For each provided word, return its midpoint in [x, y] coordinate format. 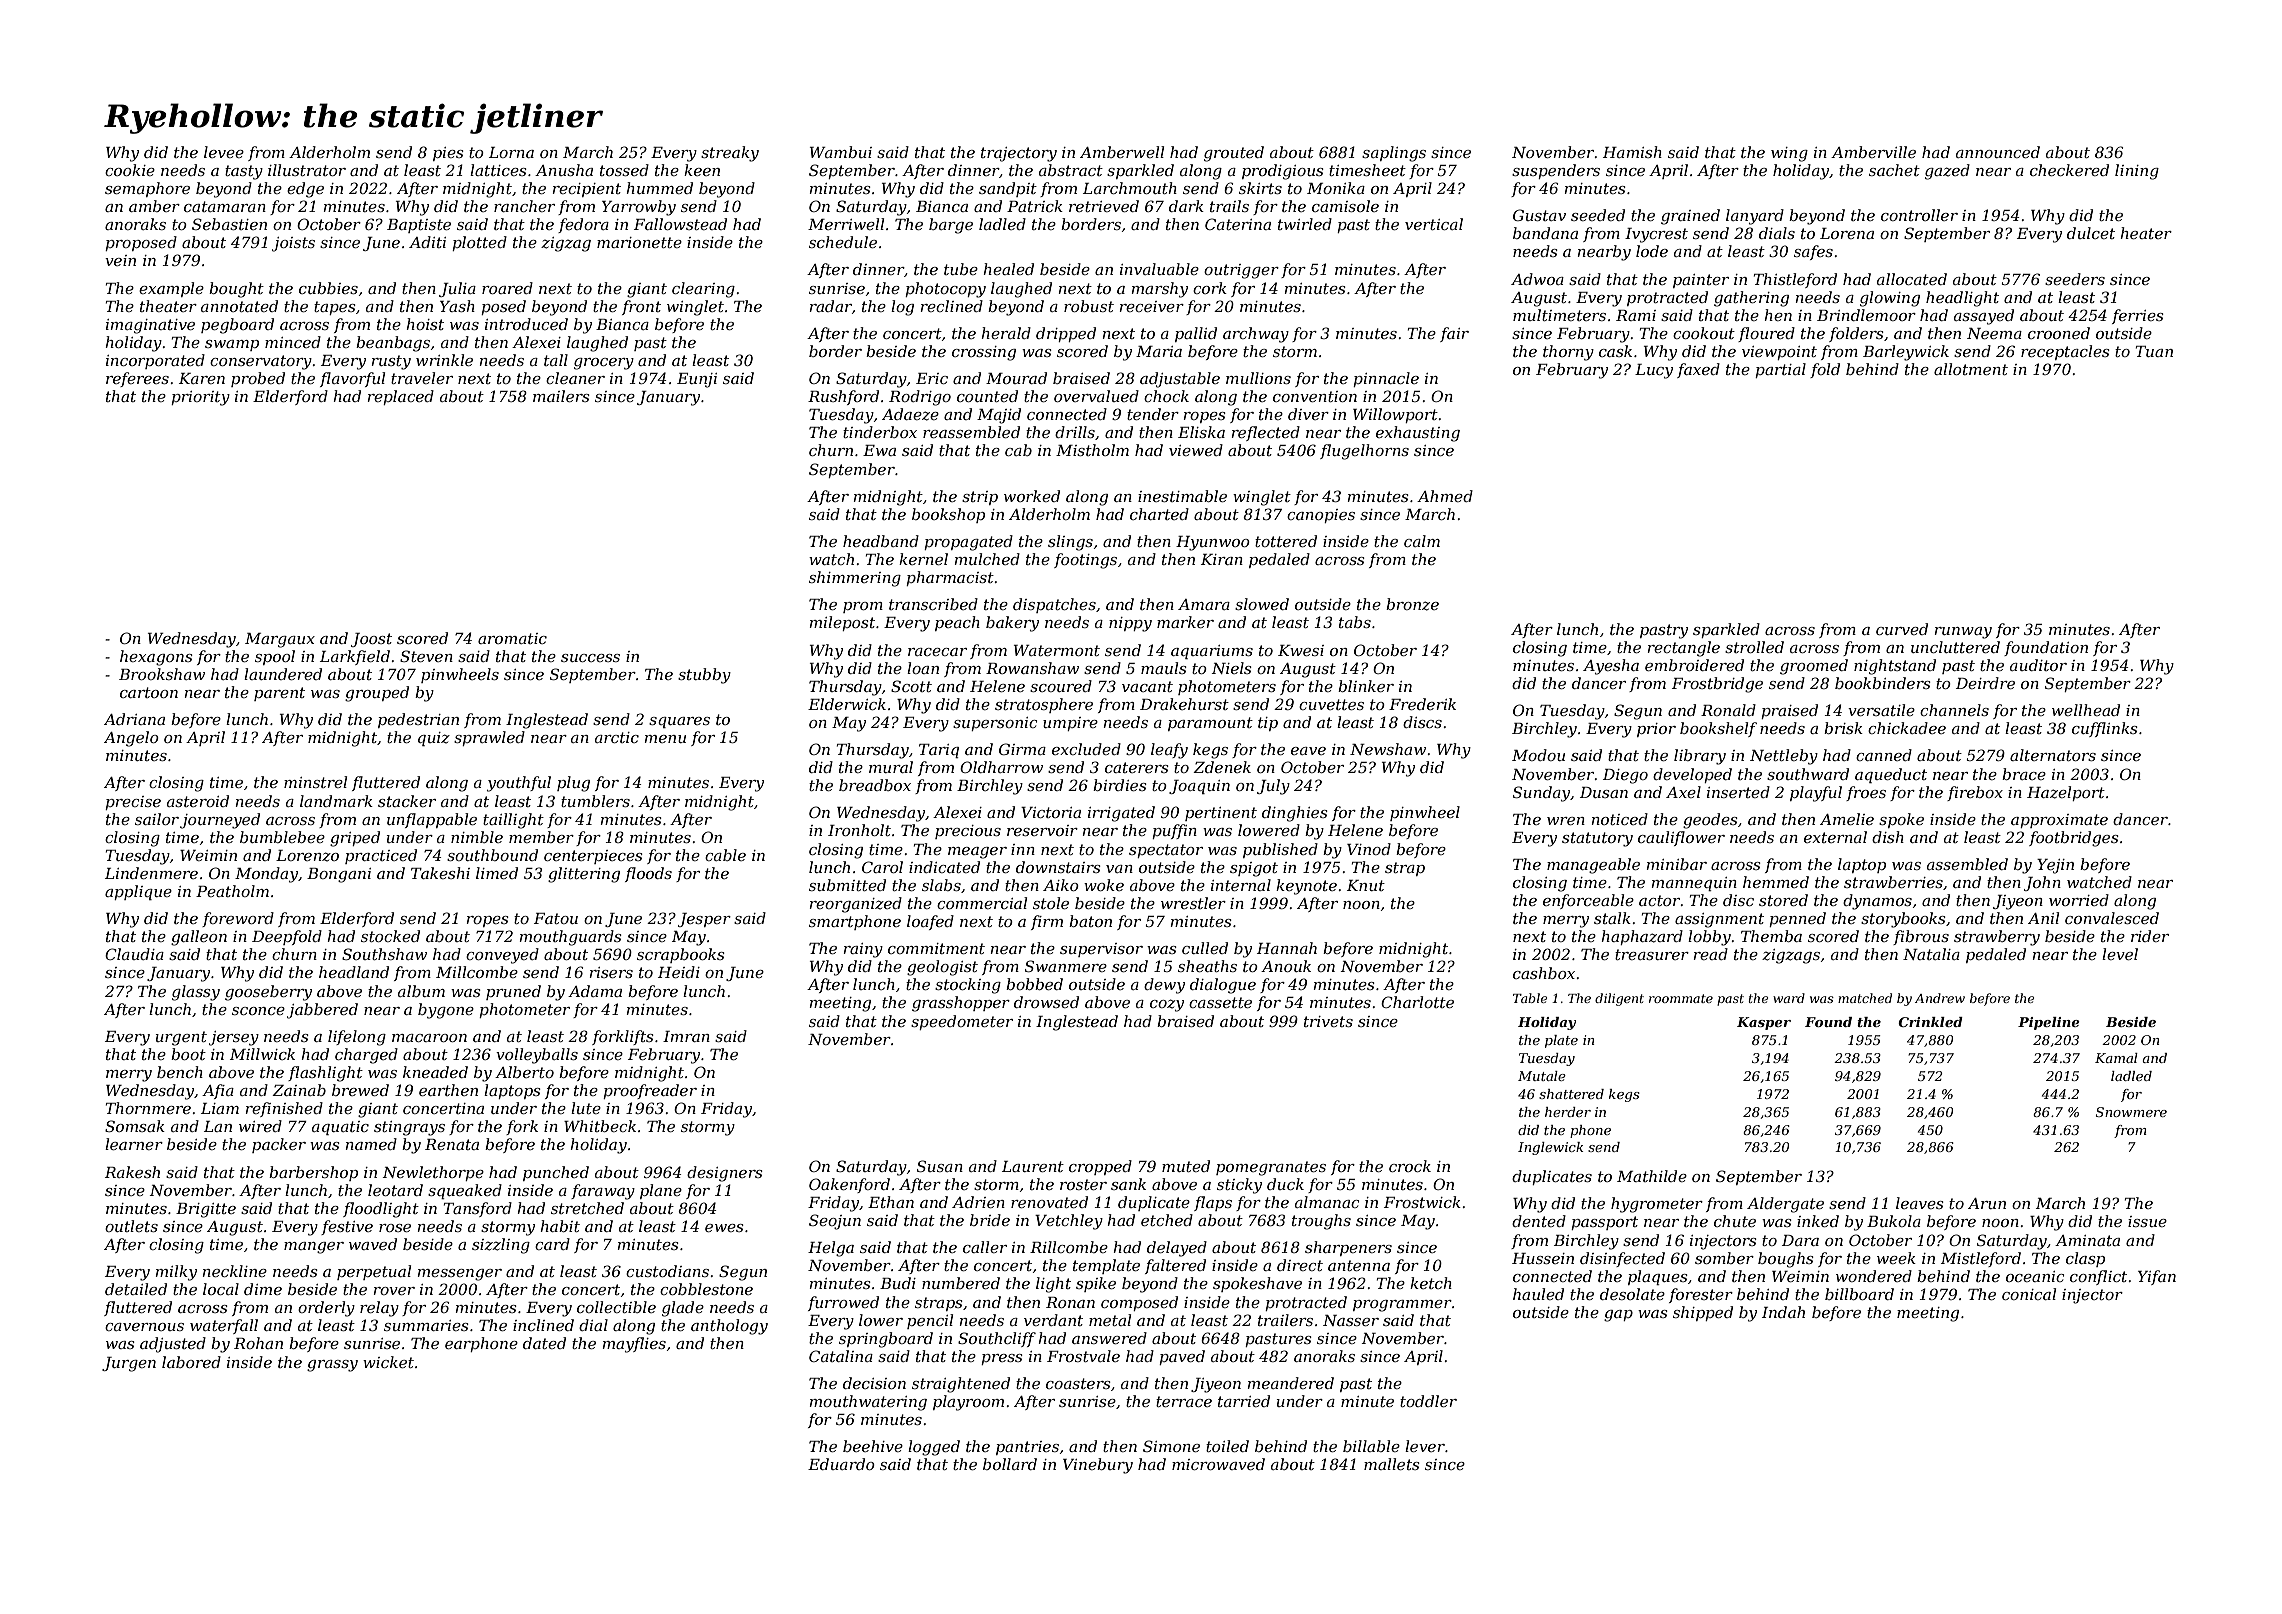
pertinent [1221, 814]
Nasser [1351, 1320]
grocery [604, 364]
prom [863, 607]
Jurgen [129, 1364]
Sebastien [229, 224]
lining [2137, 172]
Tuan [2154, 351]
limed [497, 873]
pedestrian [418, 720]
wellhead [2086, 710]
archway [1256, 335]
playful [1816, 794]
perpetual [374, 1272]
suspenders [1556, 171]
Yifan [2157, 1277]
